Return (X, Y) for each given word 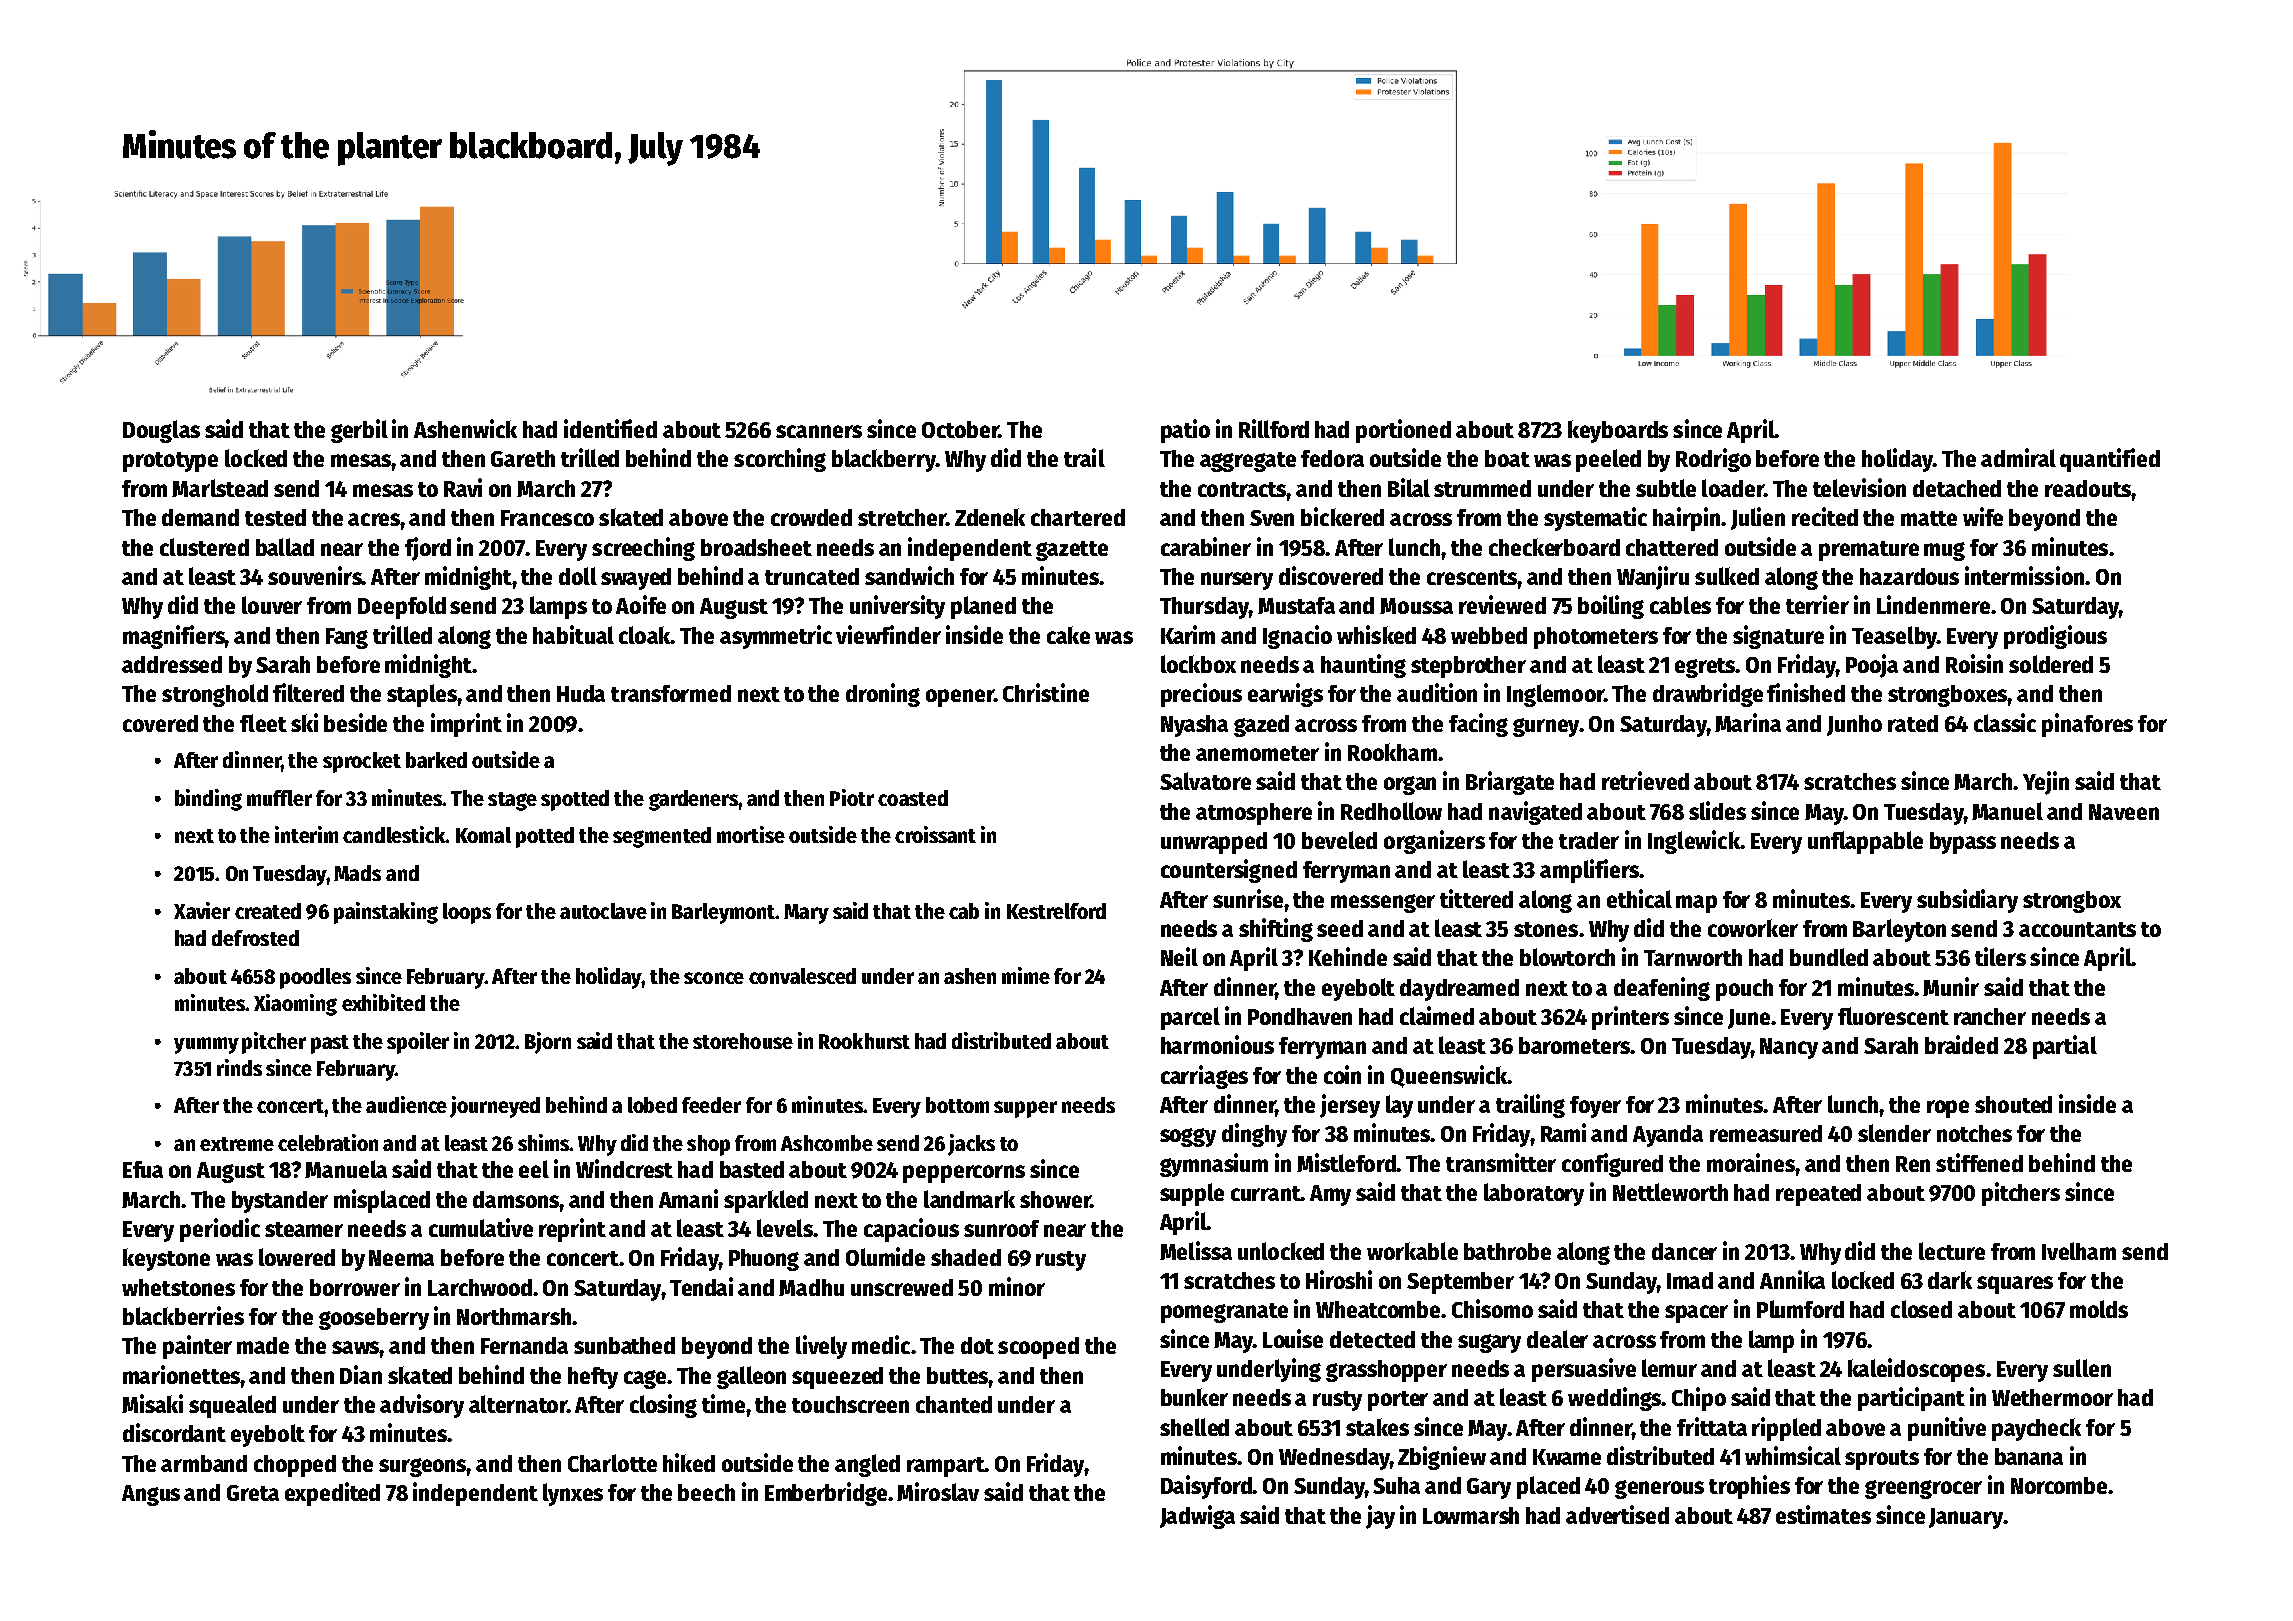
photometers (1596, 638)
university (897, 607)
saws (356, 1347)
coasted (913, 798)
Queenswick (1449, 1076)
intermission (2024, 575)
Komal (483, 835)
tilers (2000, 956)
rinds (239, 1067)
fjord (428, 549)
